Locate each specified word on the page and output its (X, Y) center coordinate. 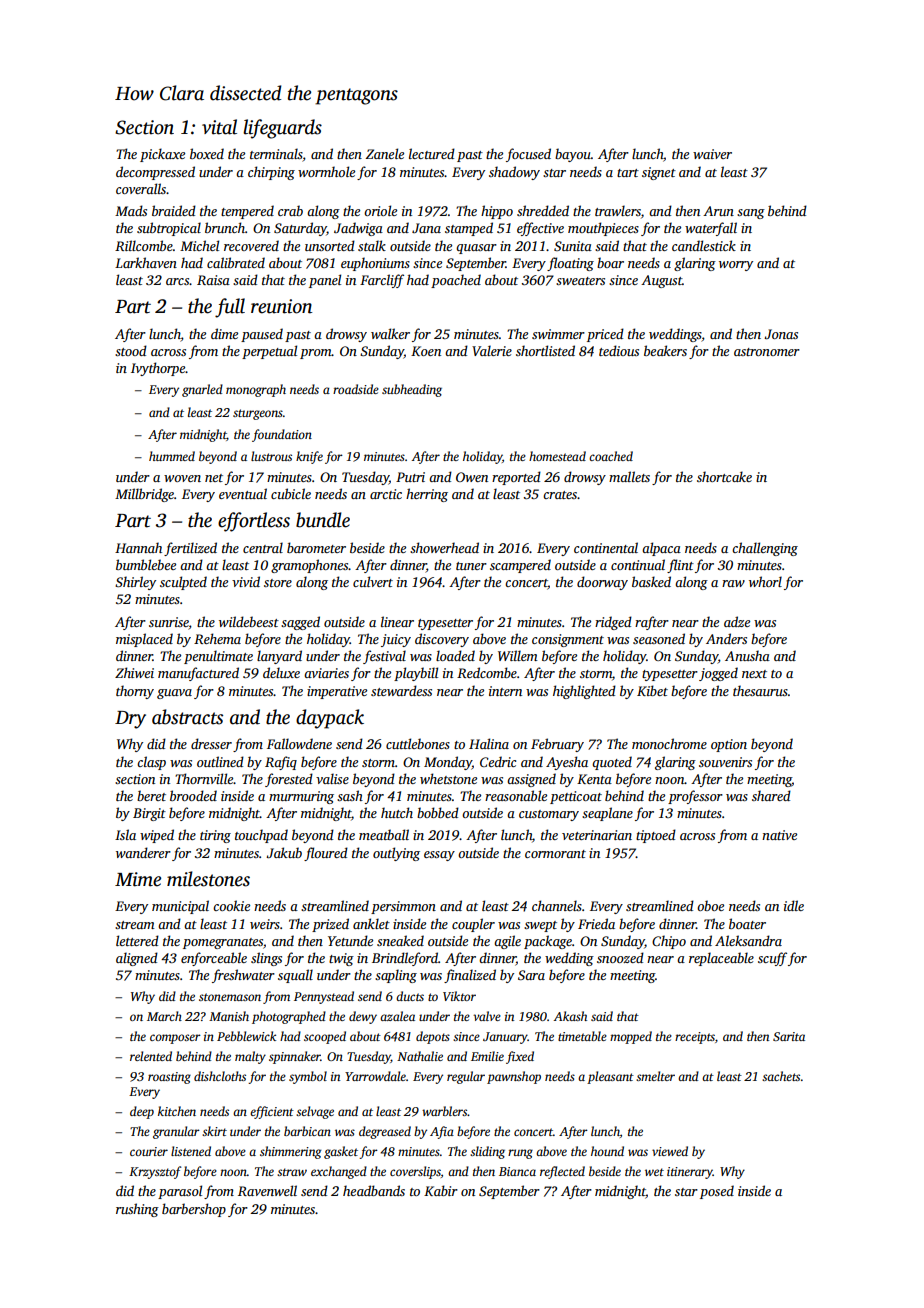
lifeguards (282, 129)
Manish (229, 1016)
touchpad (261, 836)
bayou (573, 155)
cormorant (555, 854)
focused (528, 155)
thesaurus (760, 690)
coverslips (415, 1172)
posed (717, 1192)
